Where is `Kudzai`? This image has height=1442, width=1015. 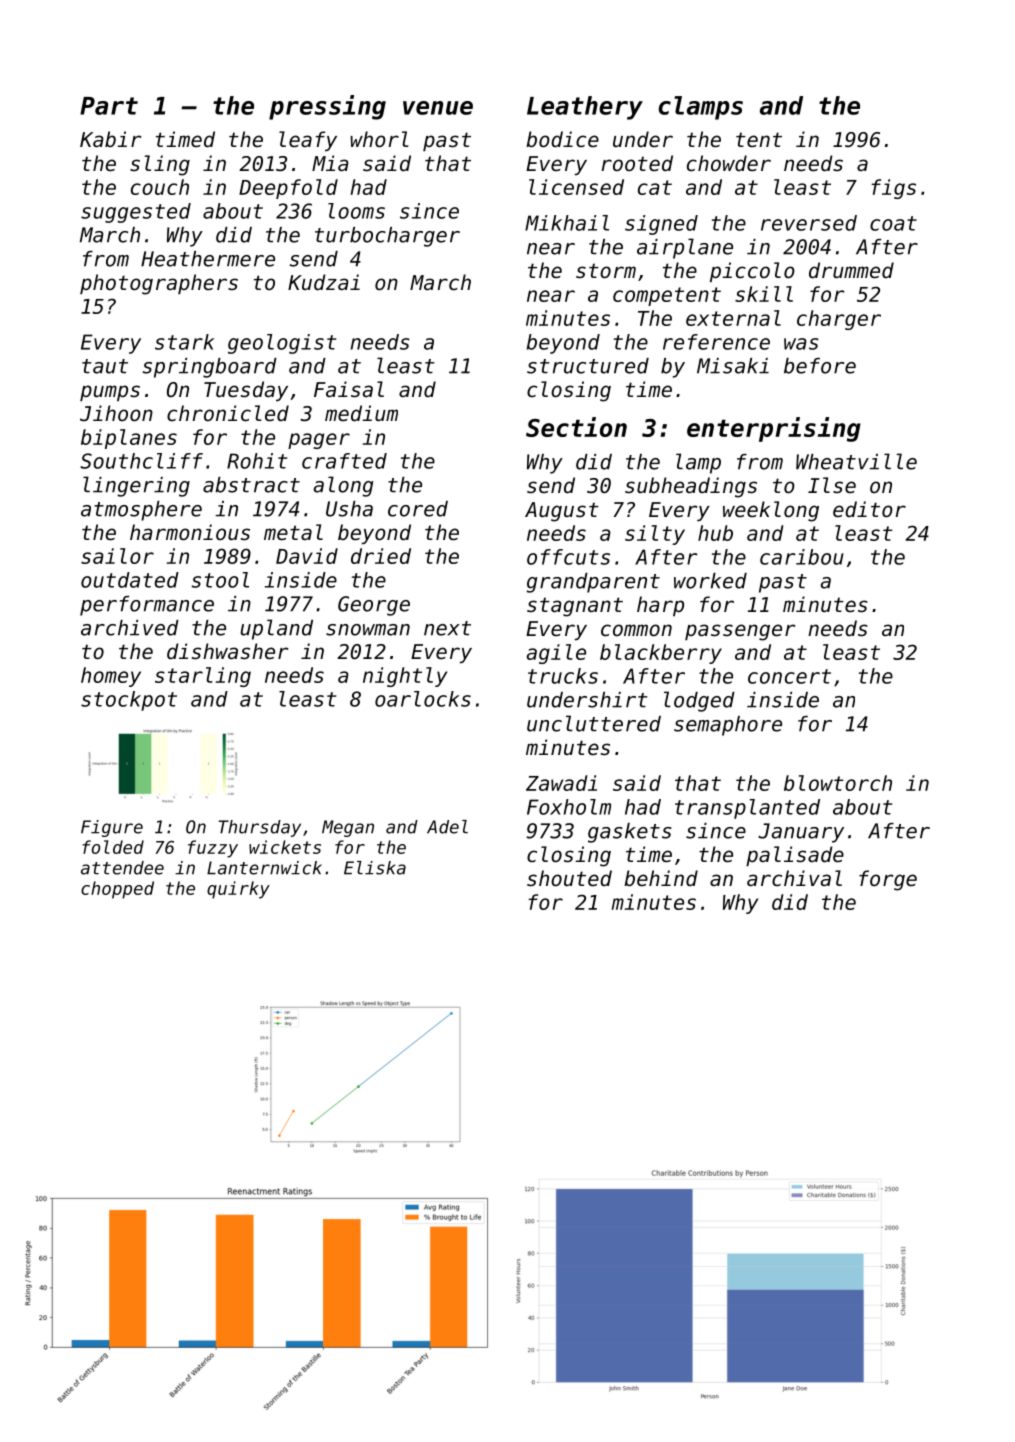
Kudzai is located at coordinates (324, 282).
